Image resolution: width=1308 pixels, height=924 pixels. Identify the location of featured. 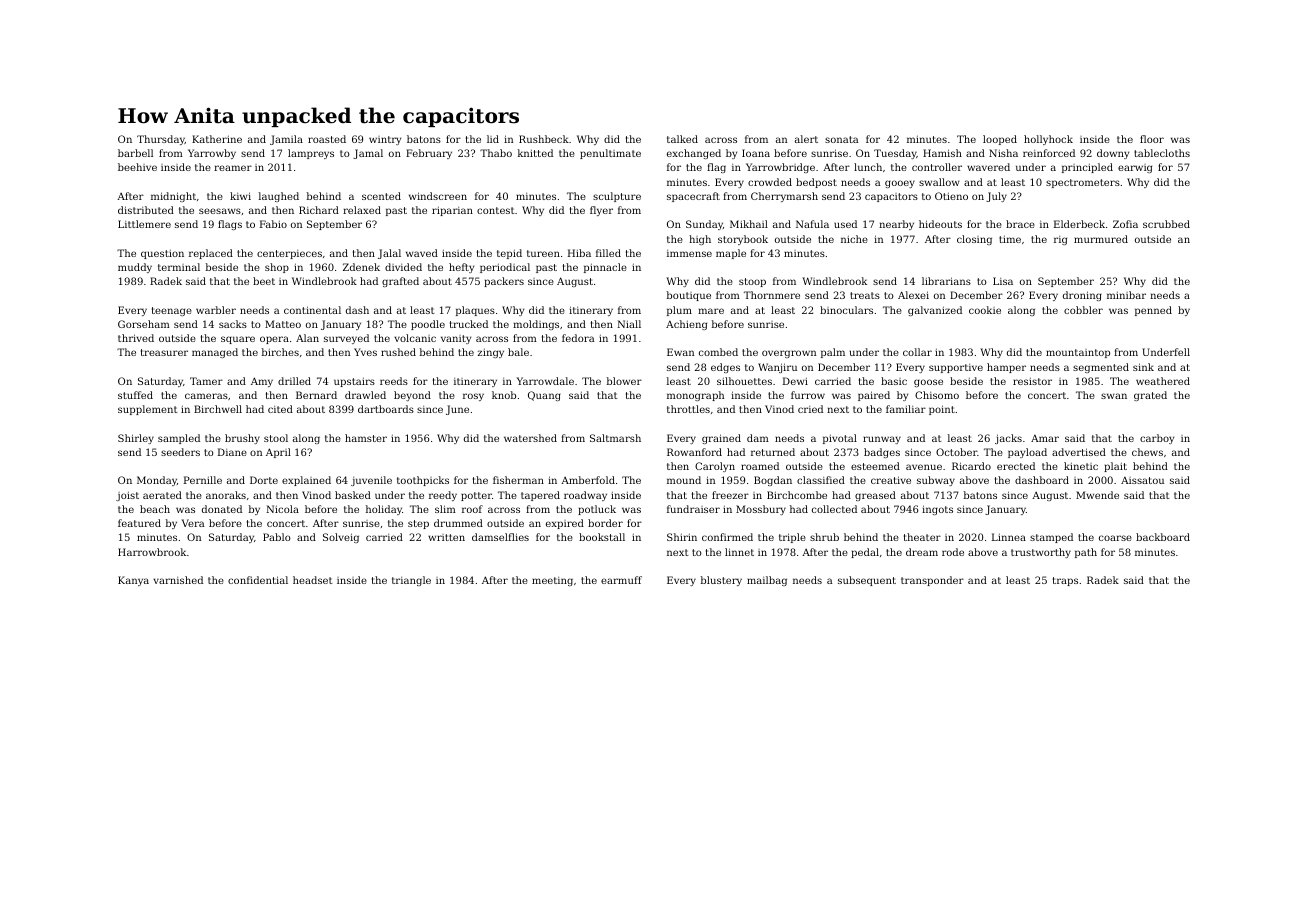
(139, 523).
